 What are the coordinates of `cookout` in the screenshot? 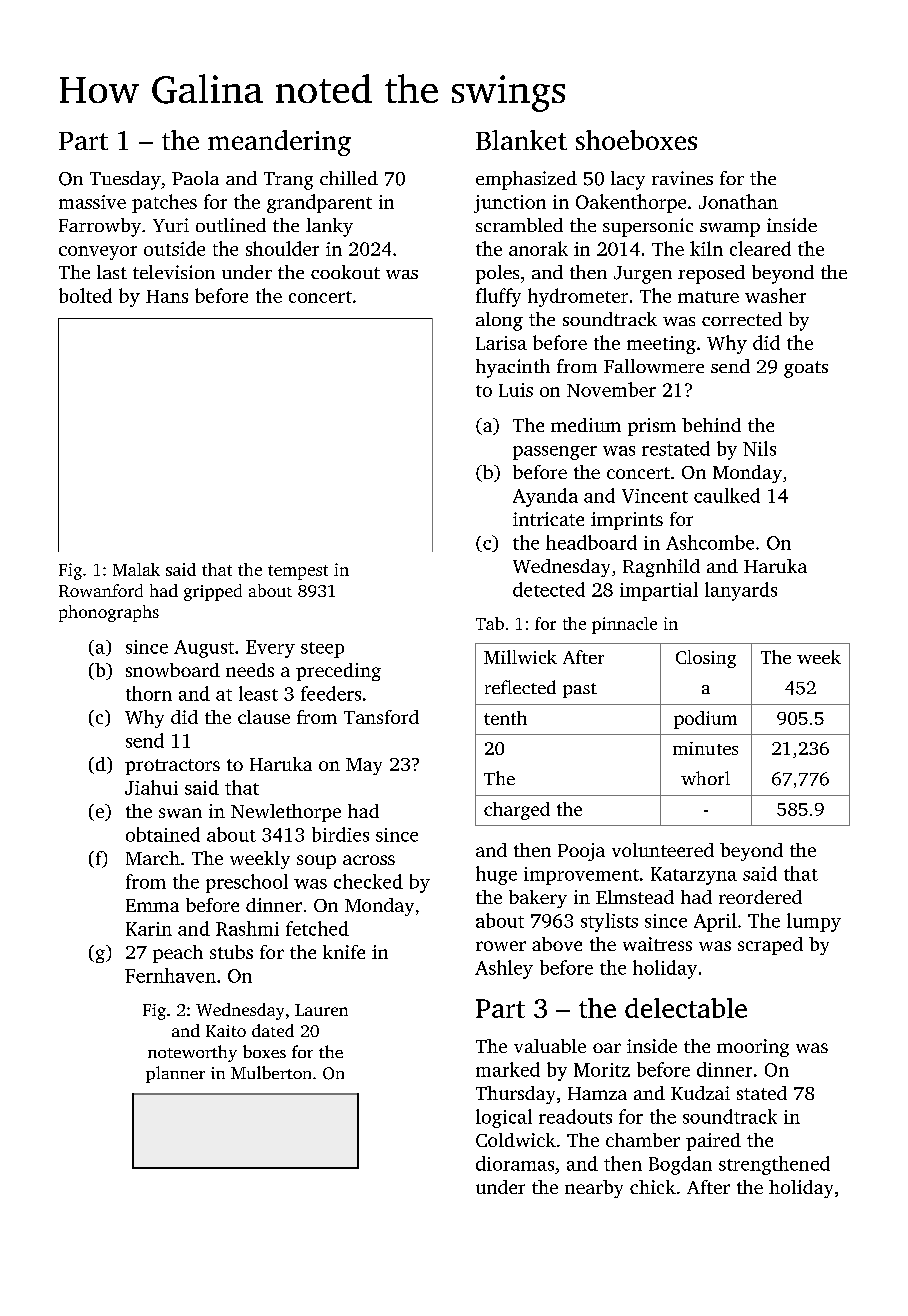 It's located at (345, 272).
